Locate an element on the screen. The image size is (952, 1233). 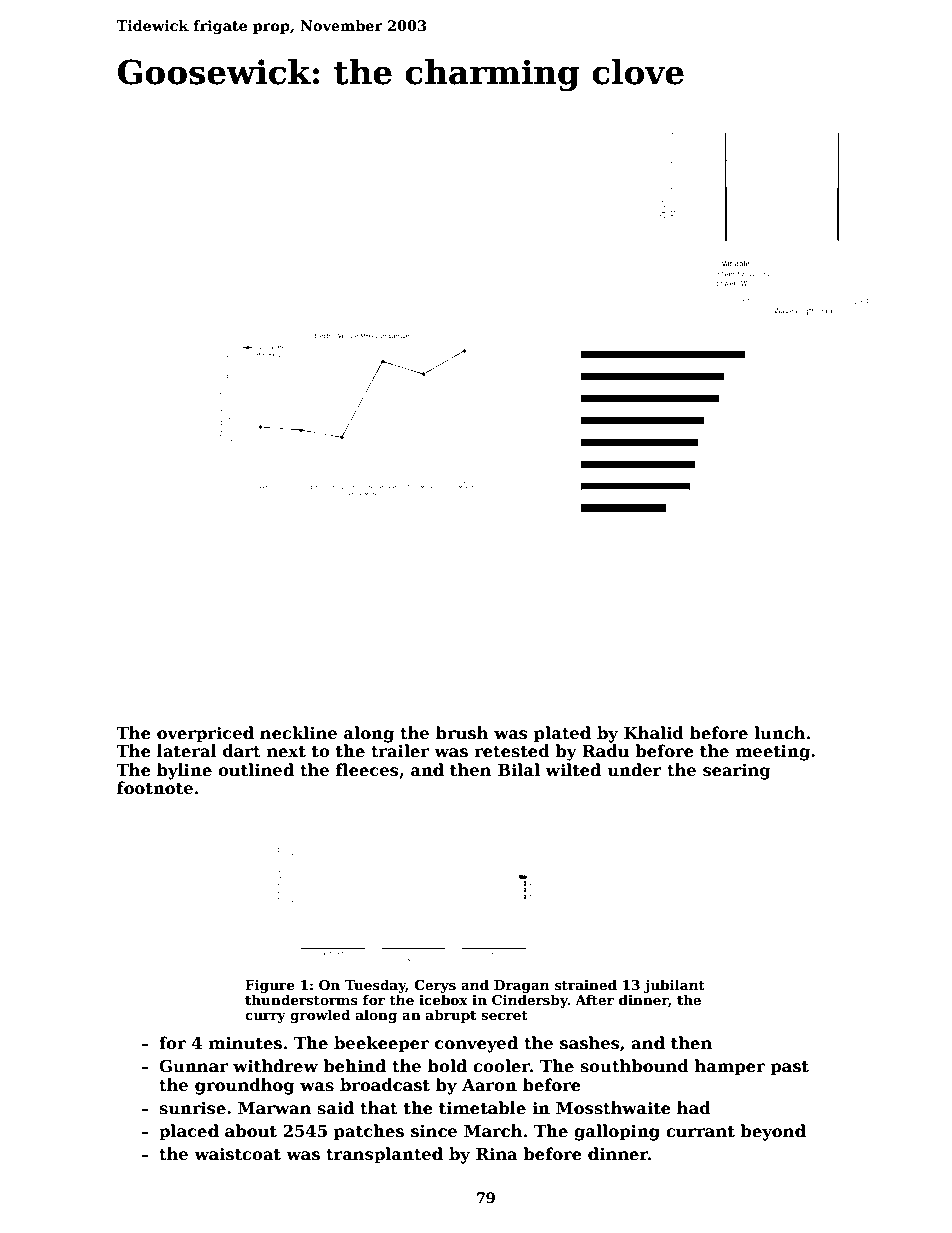
Bilal is located at coordinates (519, 769).
